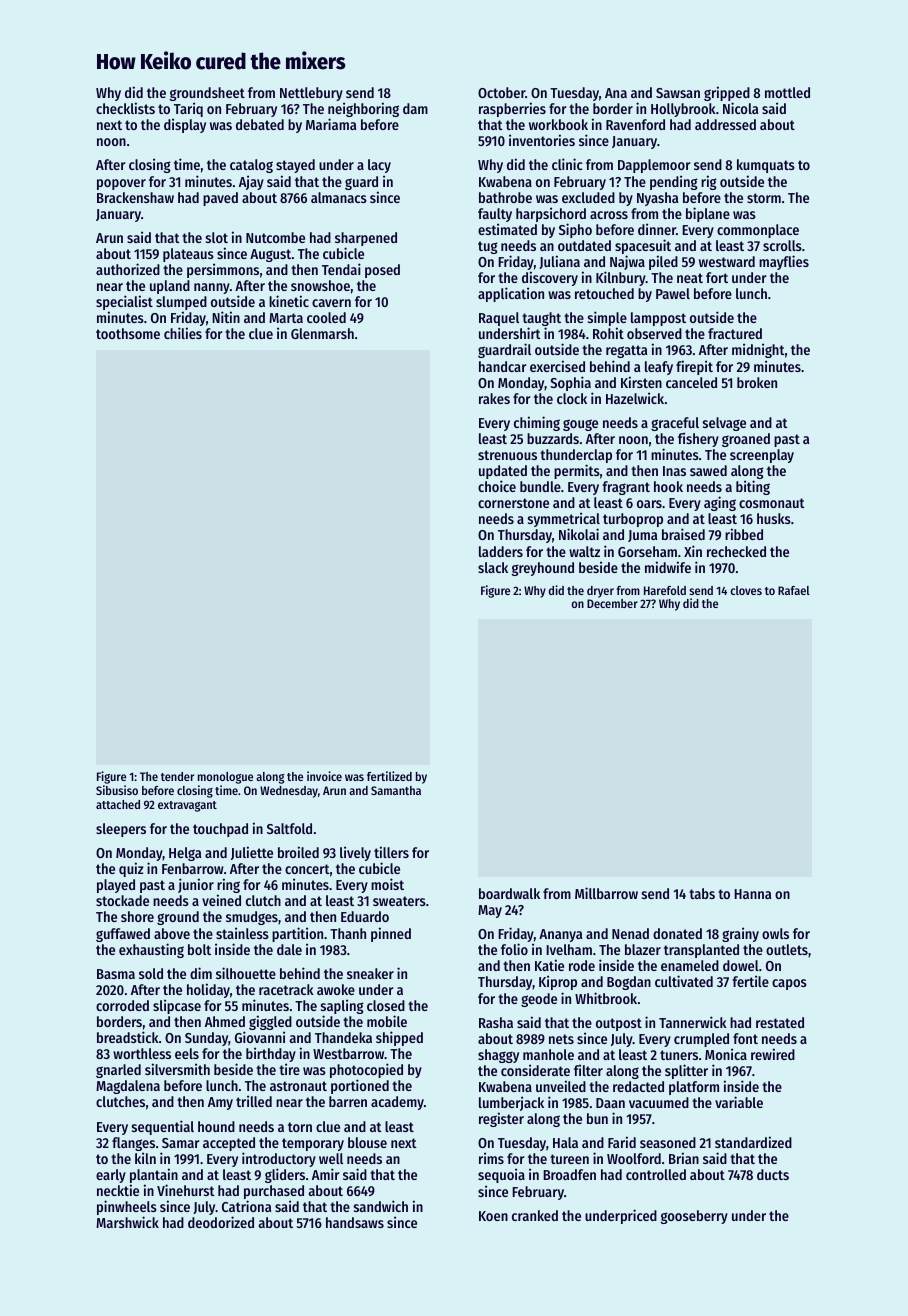 Image resolution: width=908 pixels, height=1316 pixels. What do you see at coordinates (678, 93) in the screenshot?
I see `Sawsan` at bounding box center [678, 93].
